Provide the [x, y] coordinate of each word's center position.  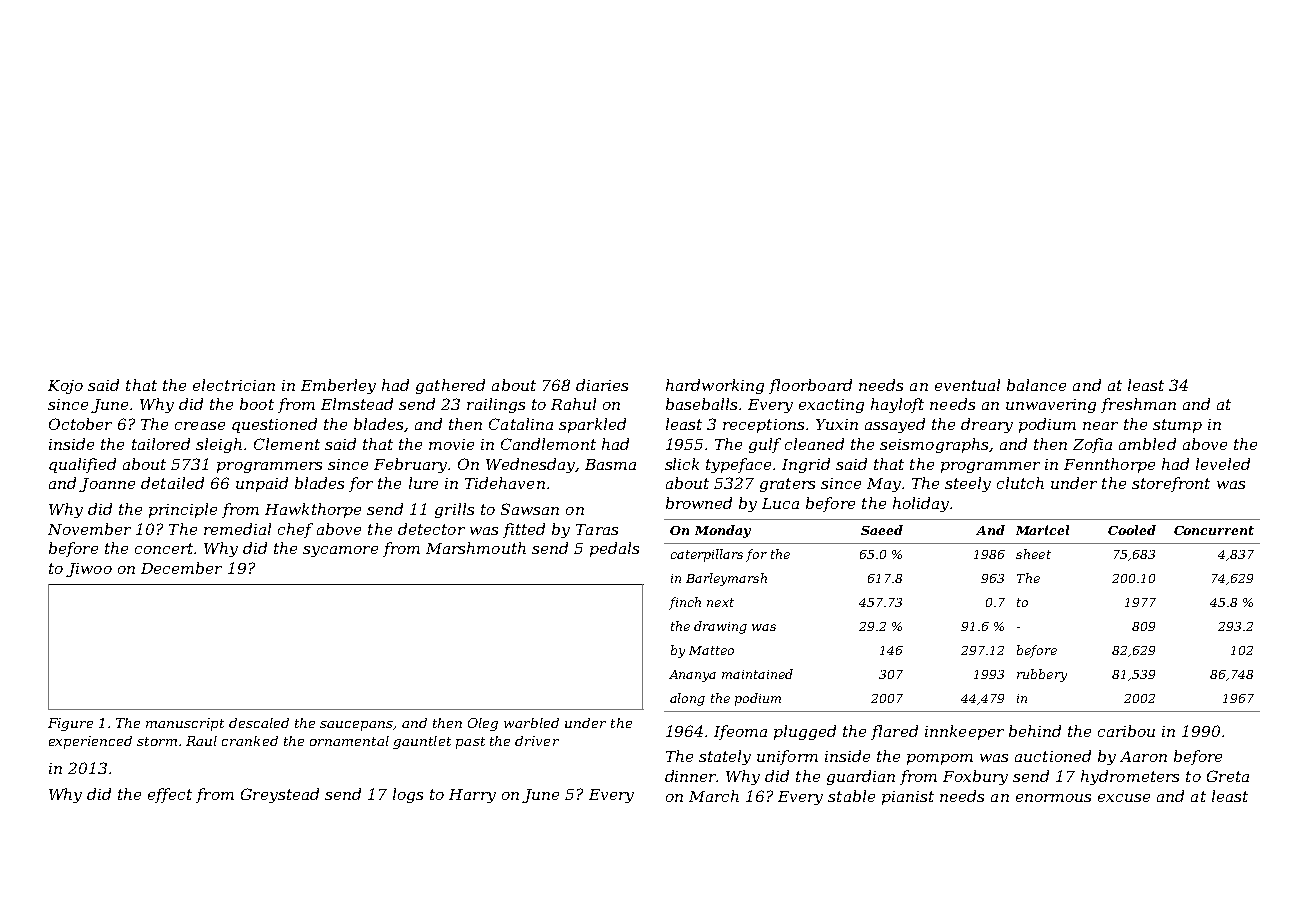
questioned [274, 425]
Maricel [1042, 530]
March [714, 796]
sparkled [592, 425]
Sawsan [530, 509]
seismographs [934, 445]
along [687, 699]
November [89, 529]
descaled [259, 723]
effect [170, 795]
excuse [1124, 798]
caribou [1126, 731]
